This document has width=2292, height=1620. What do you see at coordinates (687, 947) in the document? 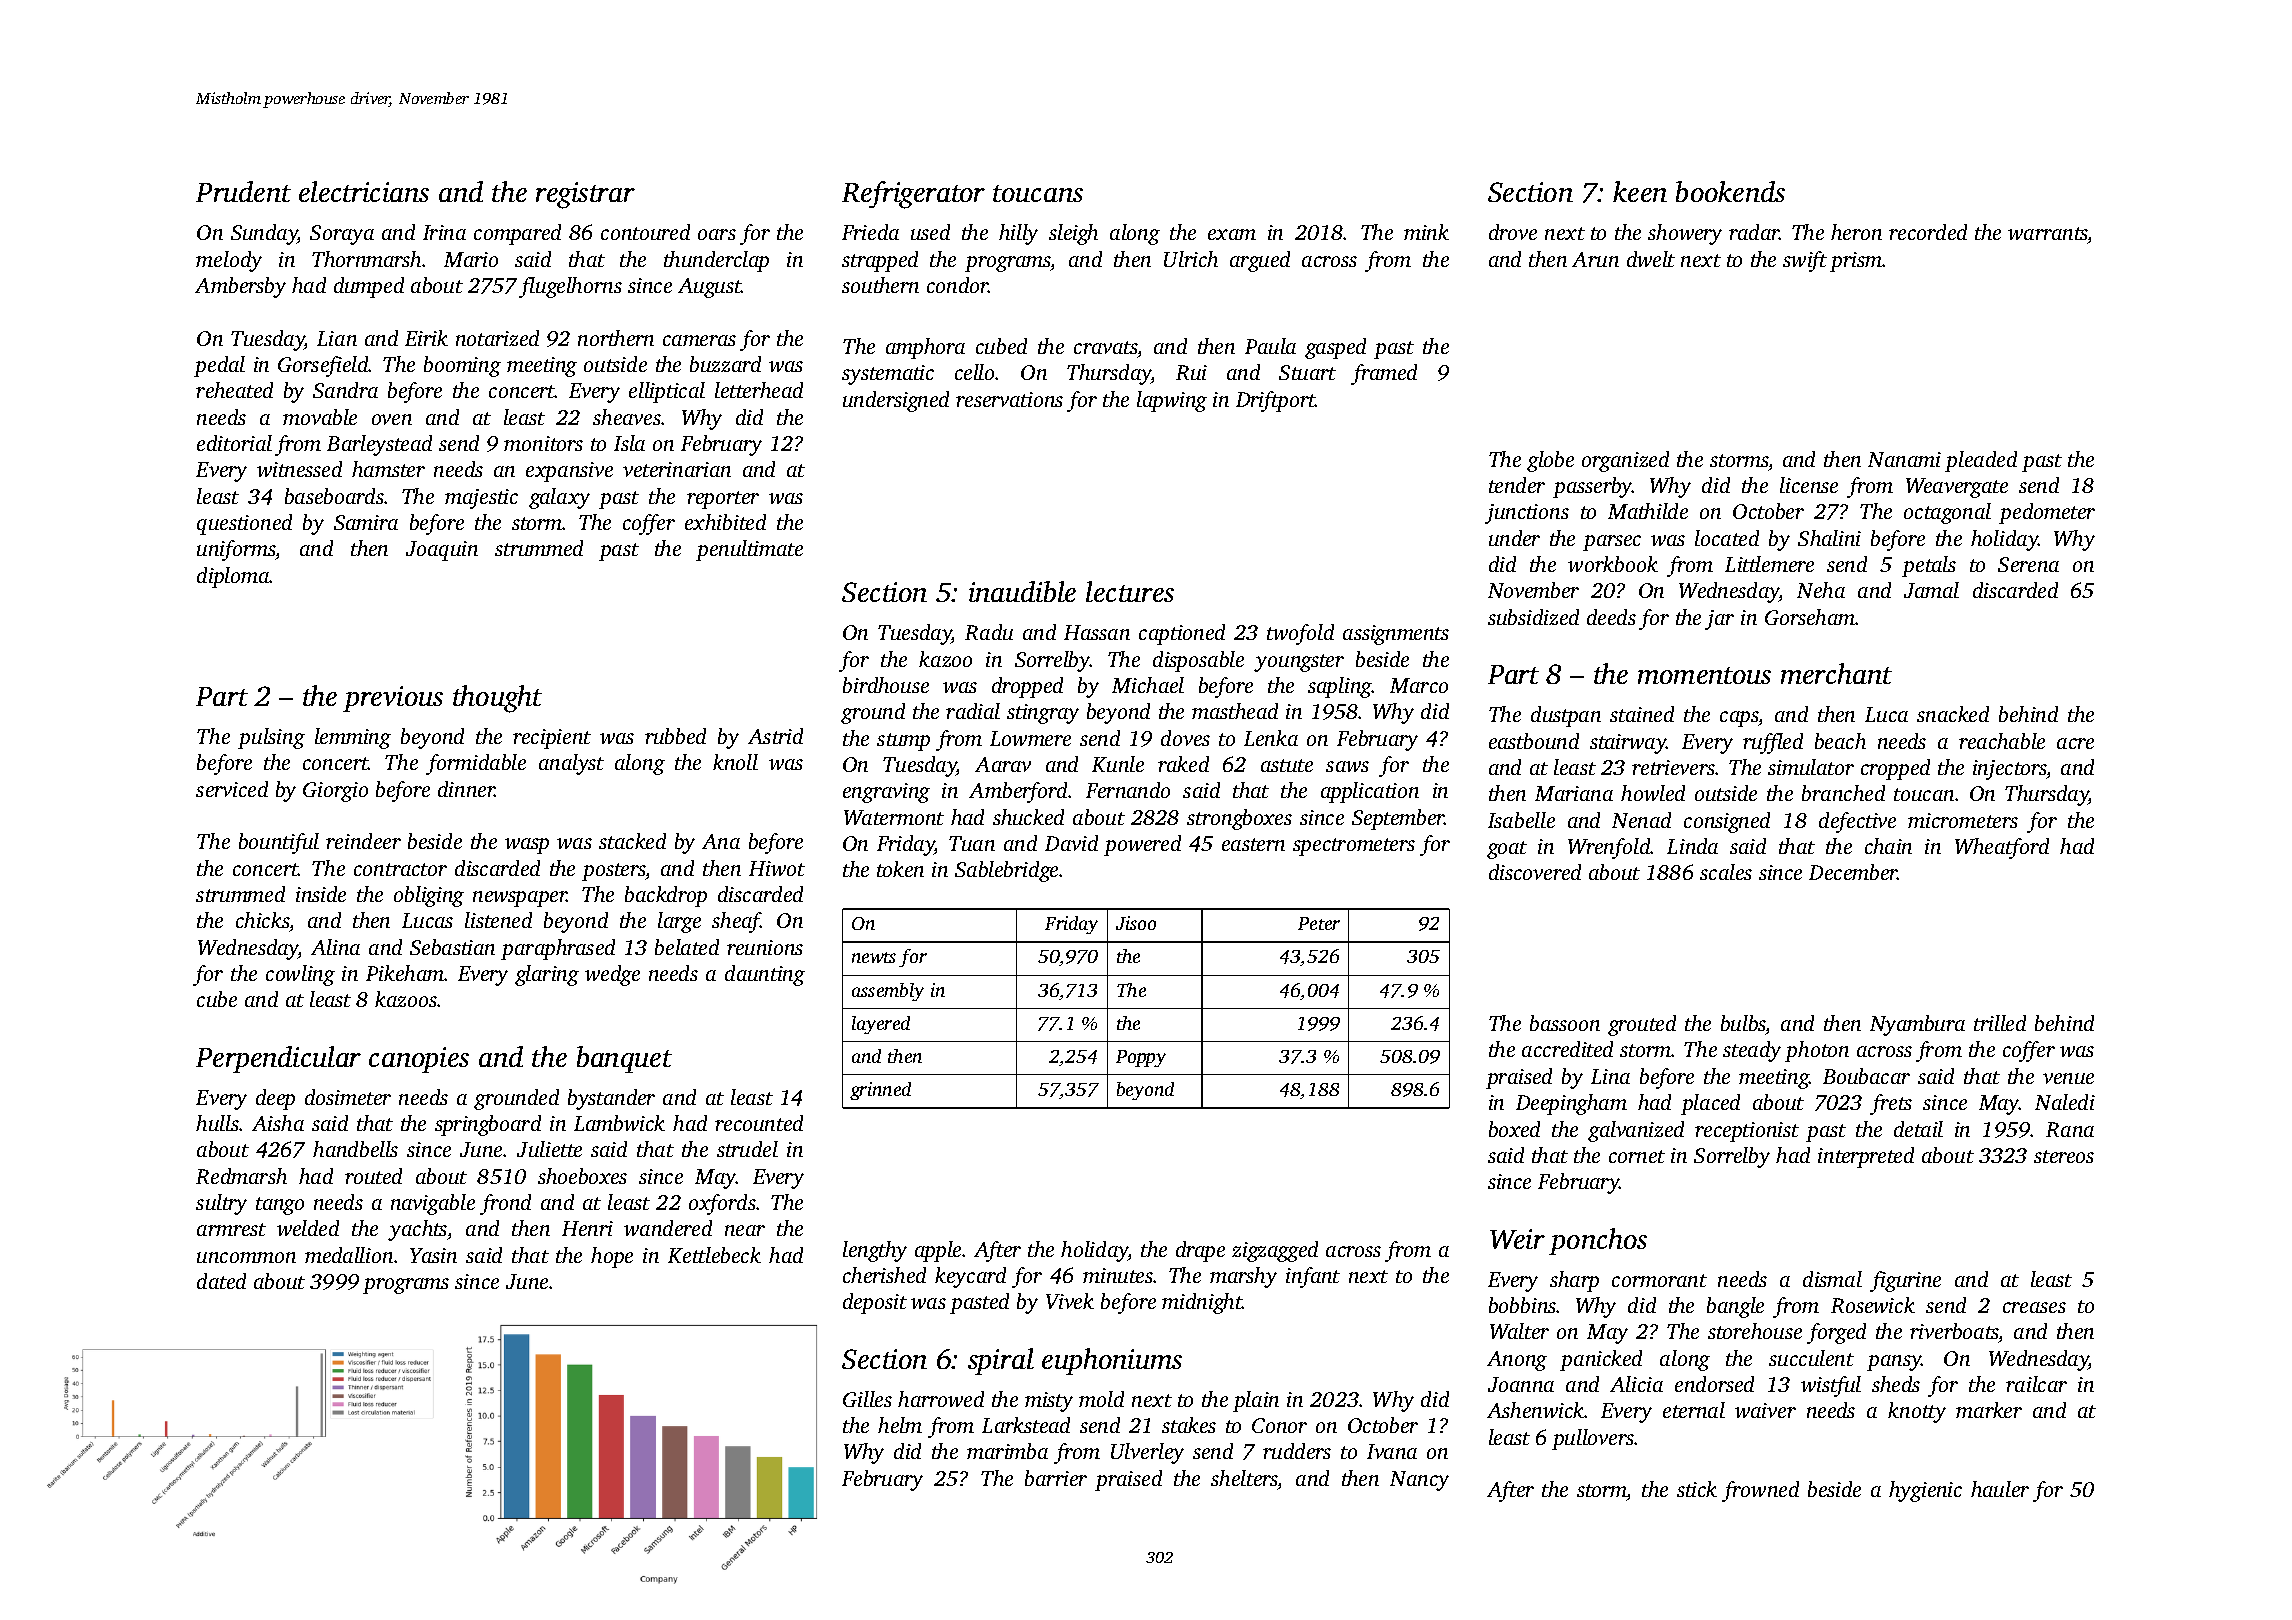
I see `belated` at bounding box center [687, 947].
